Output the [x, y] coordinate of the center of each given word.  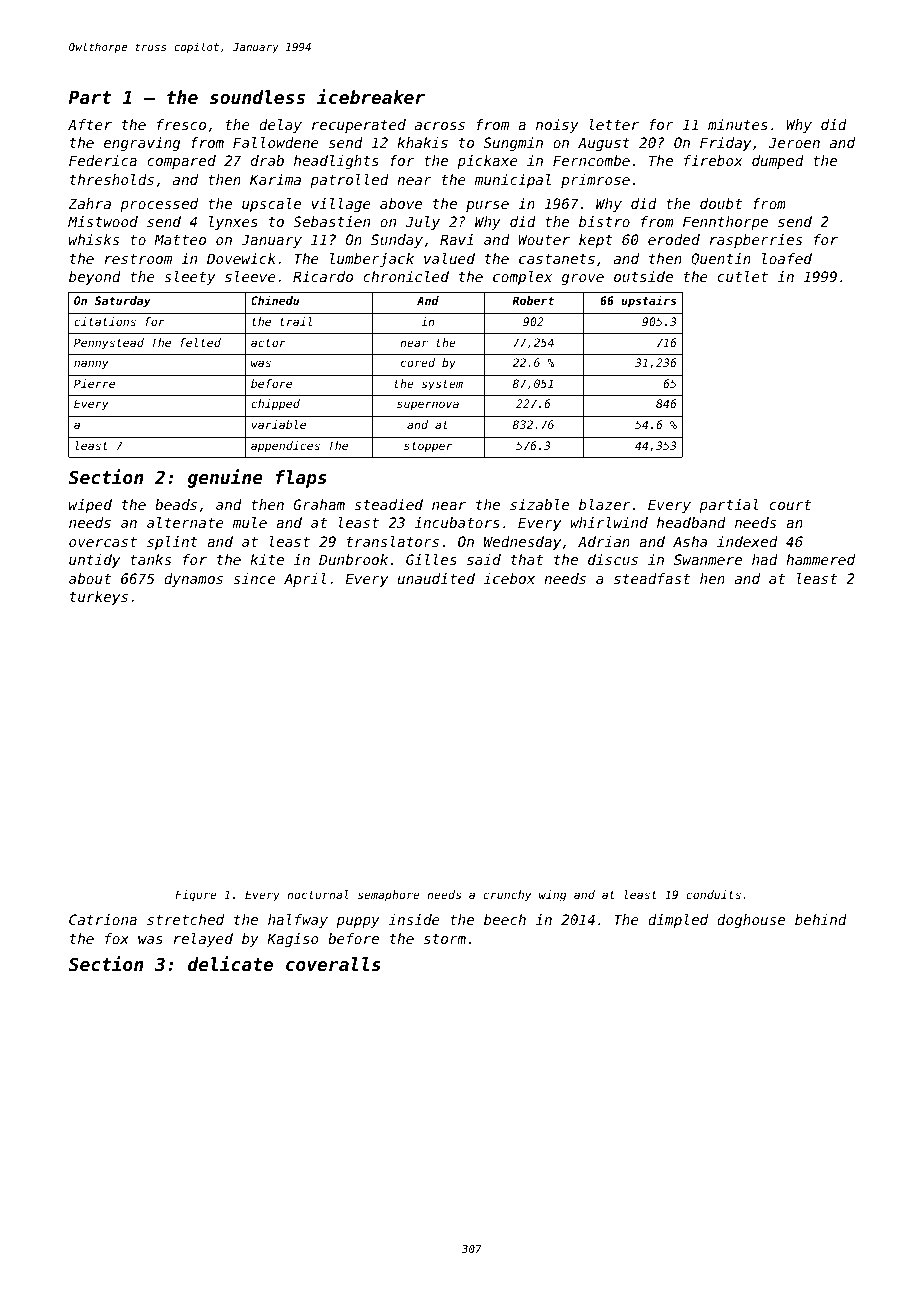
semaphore [389, 896]
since [254, 578]
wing [552, 896]
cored [418, 362]
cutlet [743, 276]
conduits [713, 894]
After [90, 124]
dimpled [678, 921]
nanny [91, 365]
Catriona [103, 919]
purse [487, 206]
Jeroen [794, 142]
